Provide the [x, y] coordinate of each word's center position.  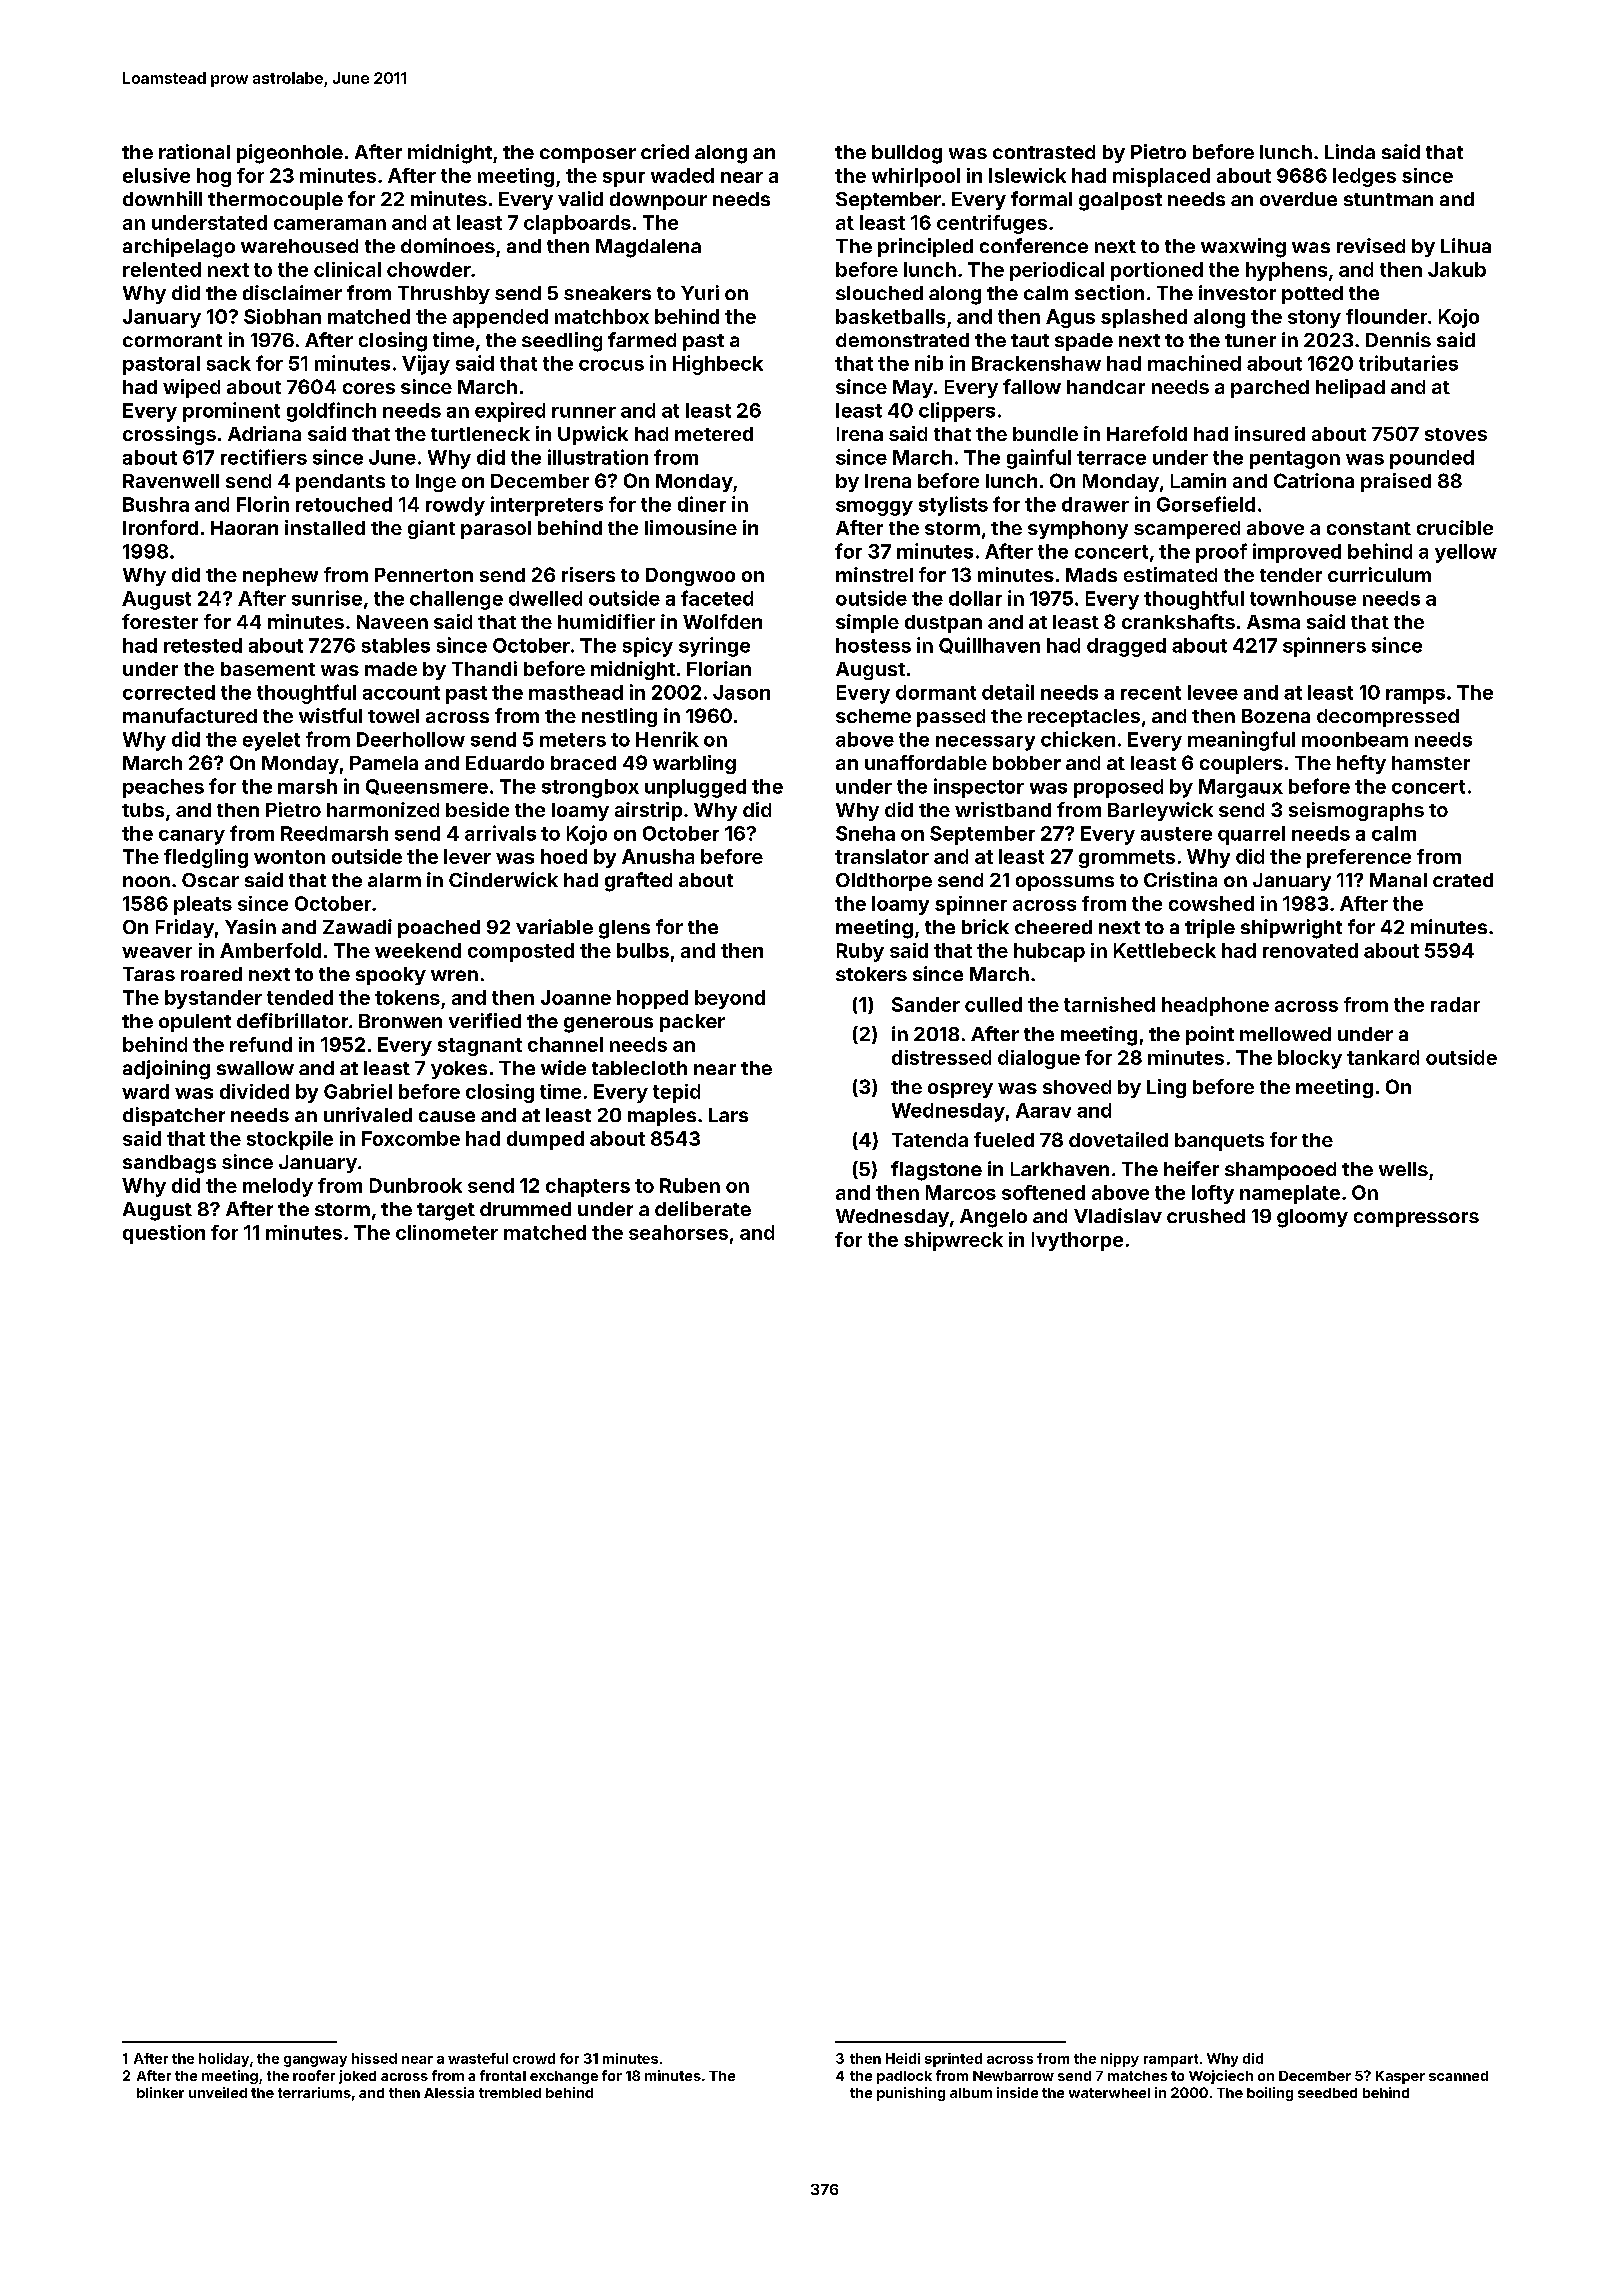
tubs [143, 810]
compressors [1416, 1219]
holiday [224, 2060]
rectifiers [264, 457]
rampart [1171, 2060]
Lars [728, 1115]
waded [682, 175]
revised [1371, 245]
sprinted [953, 2060]
